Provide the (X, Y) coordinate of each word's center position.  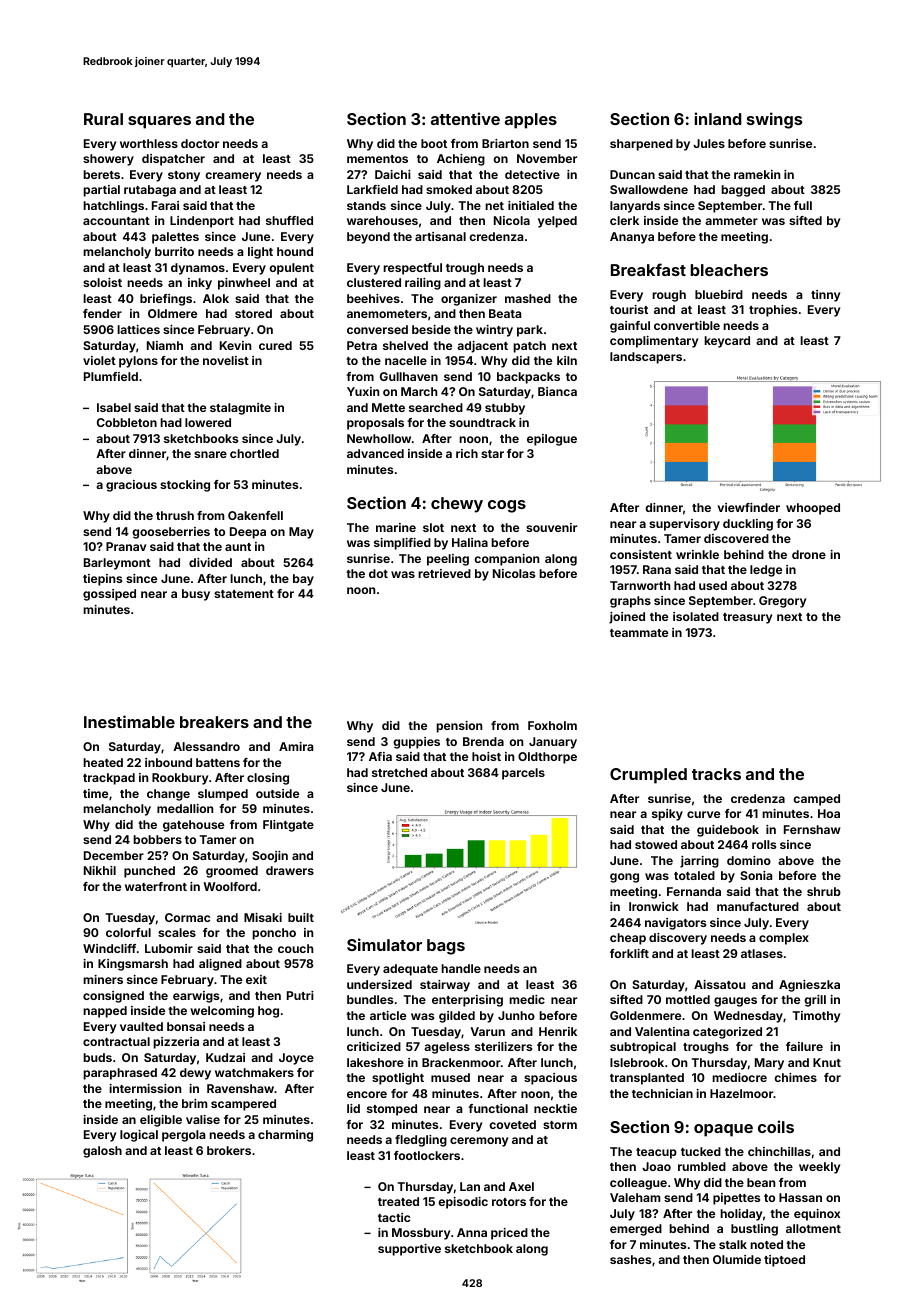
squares (159, 122)
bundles (370, 999)
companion (506, 560)
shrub (824, 891)
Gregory (782, 602)
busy (196, 595)
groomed (232, 872)
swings (774, 120)
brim (194, 1103)
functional (498, 1108)
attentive (465, 118)
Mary (769, 1064)
